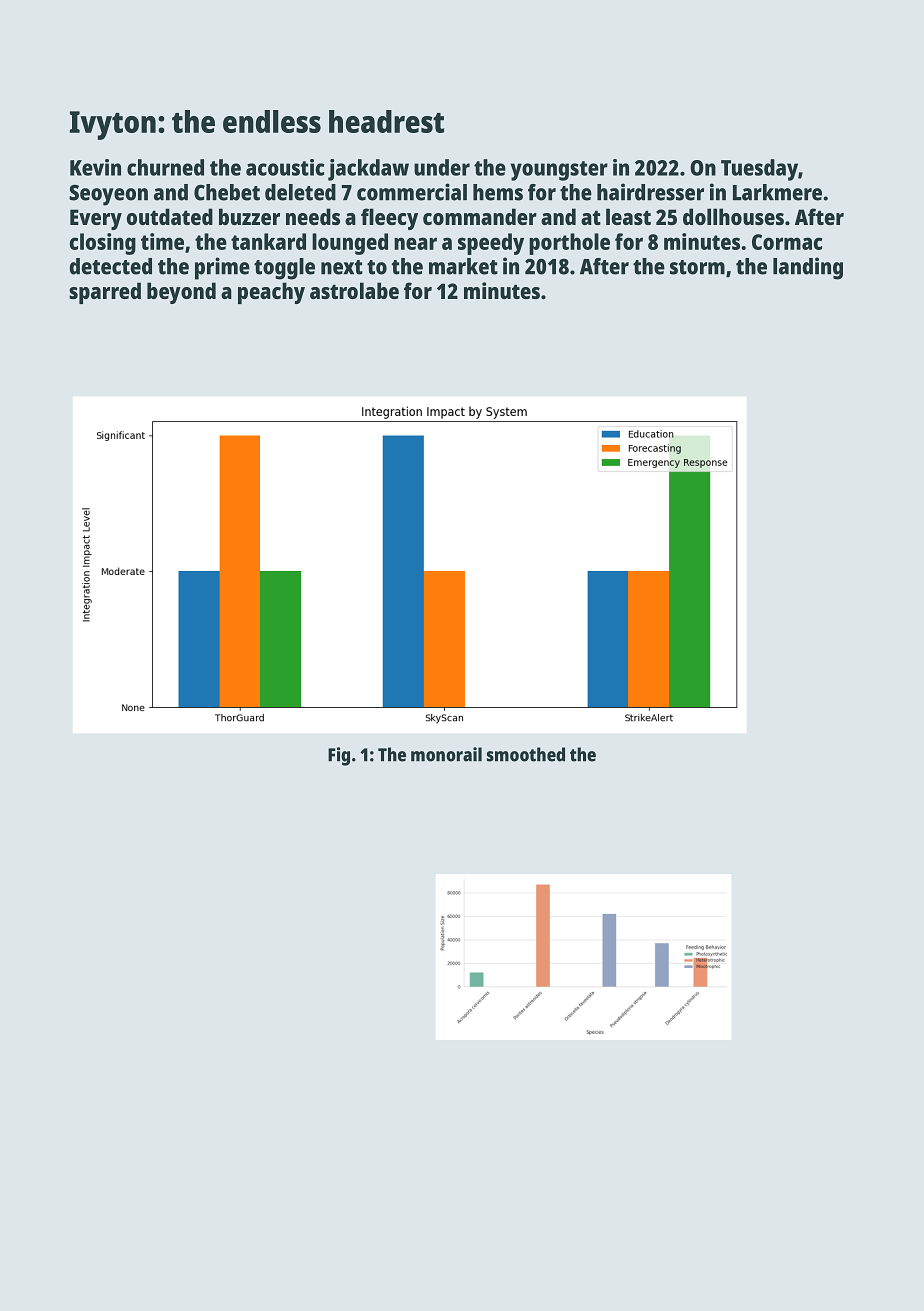  Describe the element at coordinates (268, 241) in the screenshot. I see `tankard` at that location.
